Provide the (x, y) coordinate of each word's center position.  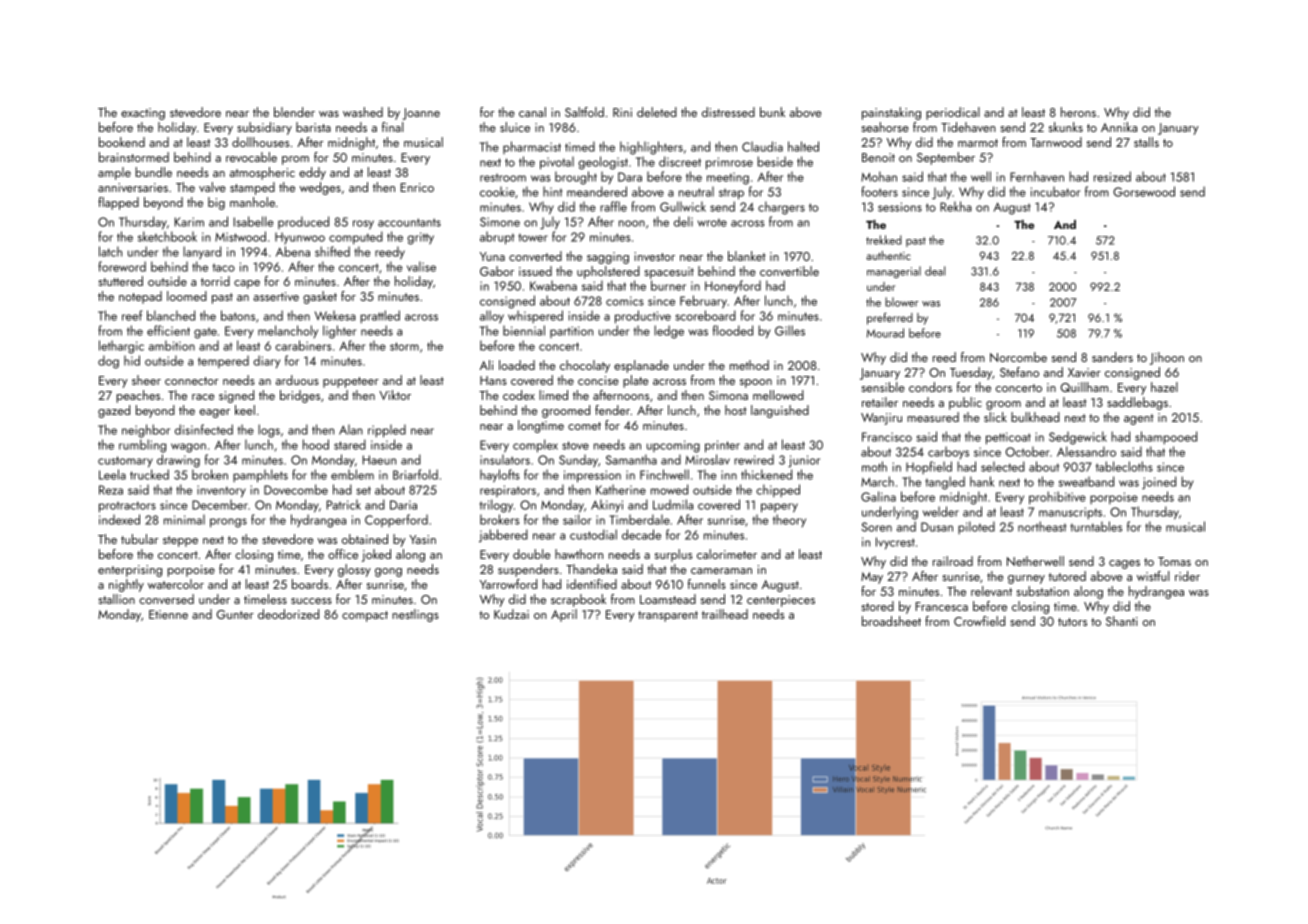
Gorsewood (1144, 191)
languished (780, 411)
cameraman (721, 571)
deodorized (288, 614)
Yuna (492, 256)
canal (532, 112)
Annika (1119, 127)
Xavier (1084, 372)
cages (1124, 564)
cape (247, 284)
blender (294, 112)
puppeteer (351, 382)
